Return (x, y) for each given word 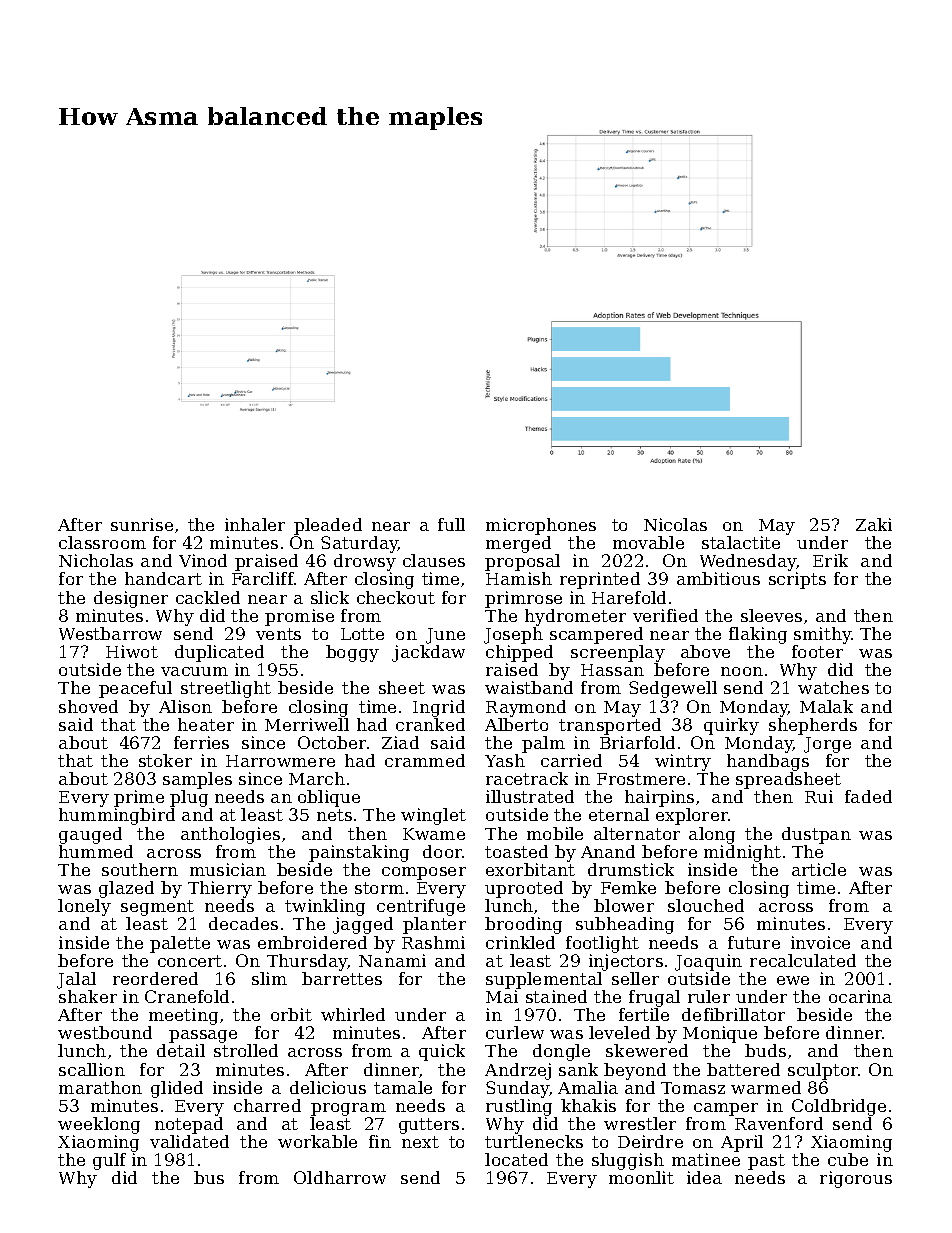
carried (571, 760)
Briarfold (637, 742)
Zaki (874, 524)
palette (180, 944)
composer (424, 873)
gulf (109, 1161)
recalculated (803, 960)
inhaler (255, 524)
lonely (84, 907)
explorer (692, 816)
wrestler (640, 1123)
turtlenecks (534, 1141)
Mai (502, 996)
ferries (201, 742)
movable (648, 542)
